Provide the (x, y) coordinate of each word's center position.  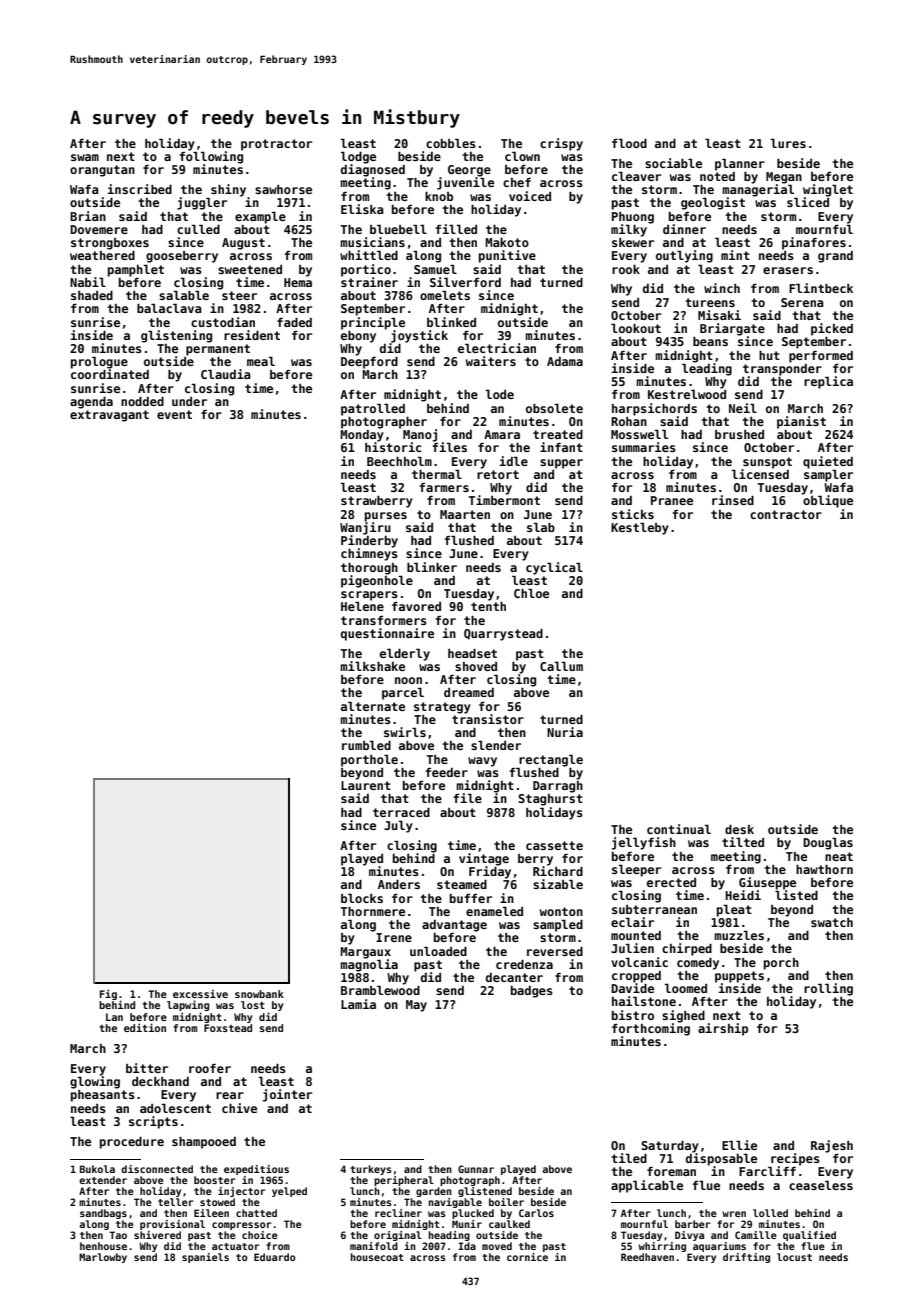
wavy (482, 762)
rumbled (366, 745)
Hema (298, 282)
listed (796, 895)
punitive (507, 256)
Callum (561, 666)
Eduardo (275, 1257)
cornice (527, 1257)
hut (769, 355)
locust (794, 1257)
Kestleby (640, 528)
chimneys (369, 554)
